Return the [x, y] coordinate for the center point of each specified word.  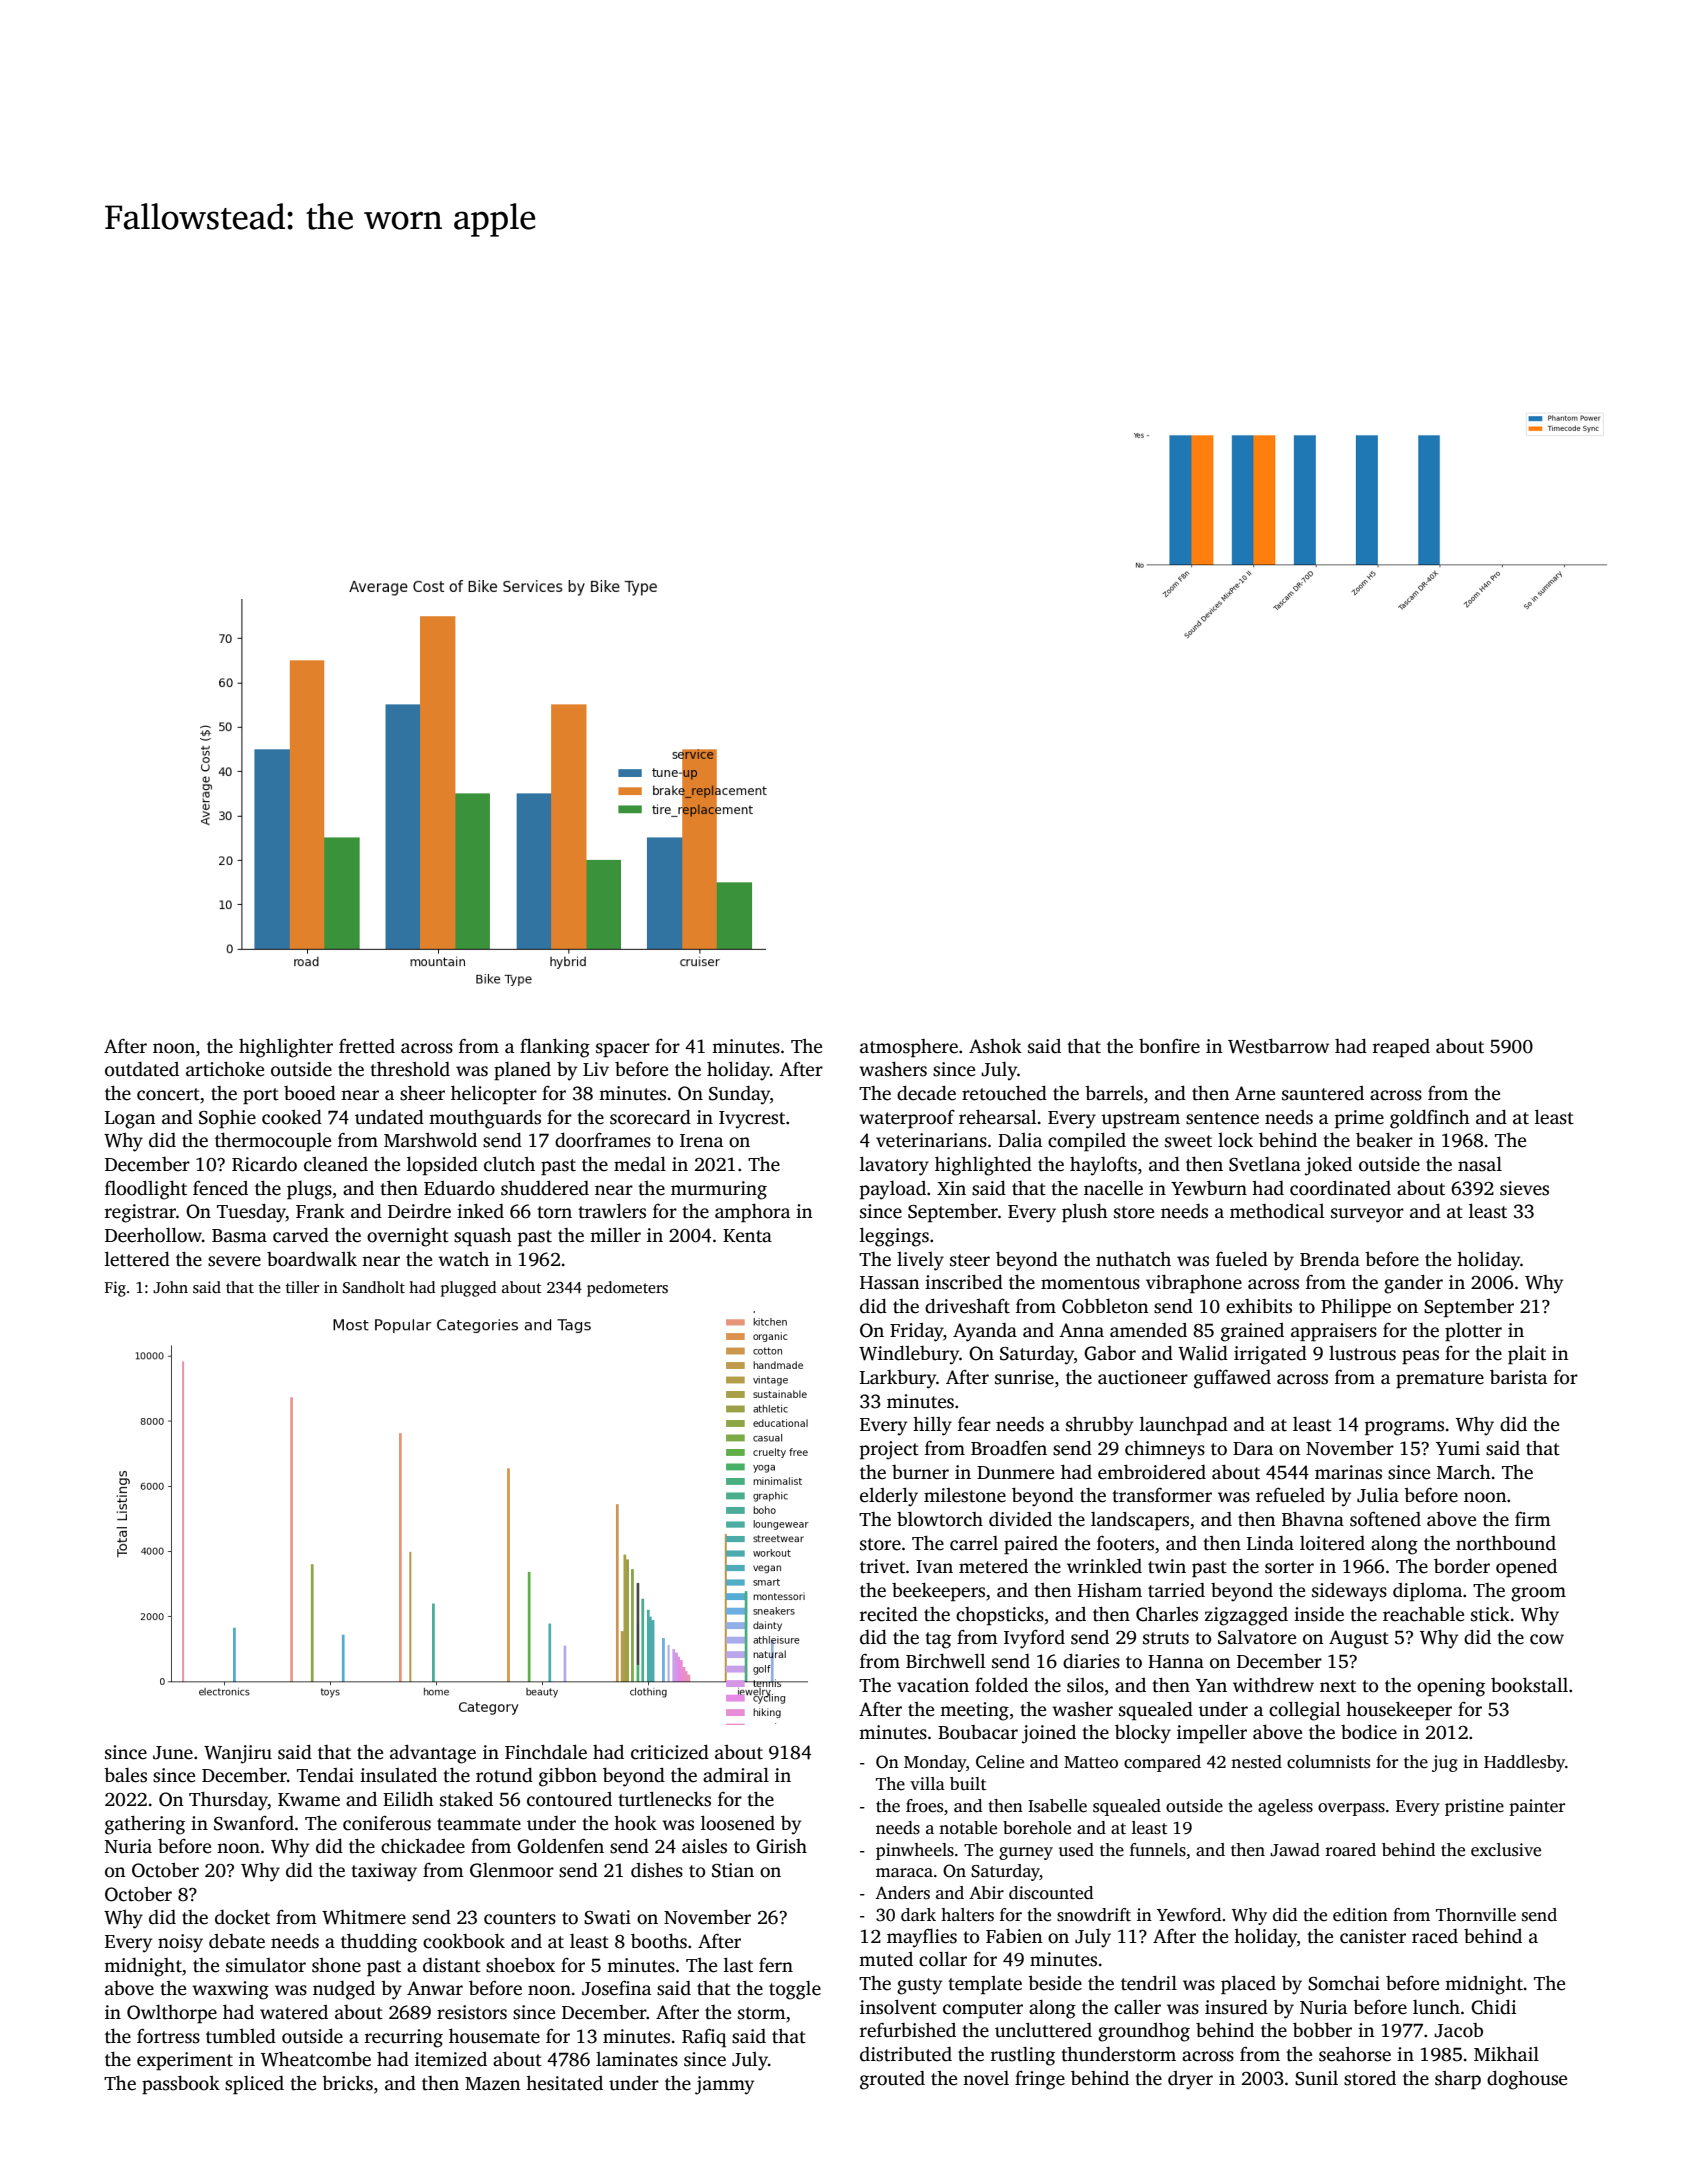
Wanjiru [238, 1754]
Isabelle [1057, 1806]
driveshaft [967, 1306]
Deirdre [419, 1211]
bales [125, 1775]
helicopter [494, 1095]
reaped [1401, 1048]
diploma [1427, 1592]
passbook [181, 2085]
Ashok [995, 1046]
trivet [882, 1566]
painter [1537, 1807]
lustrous [1362, 1353]
